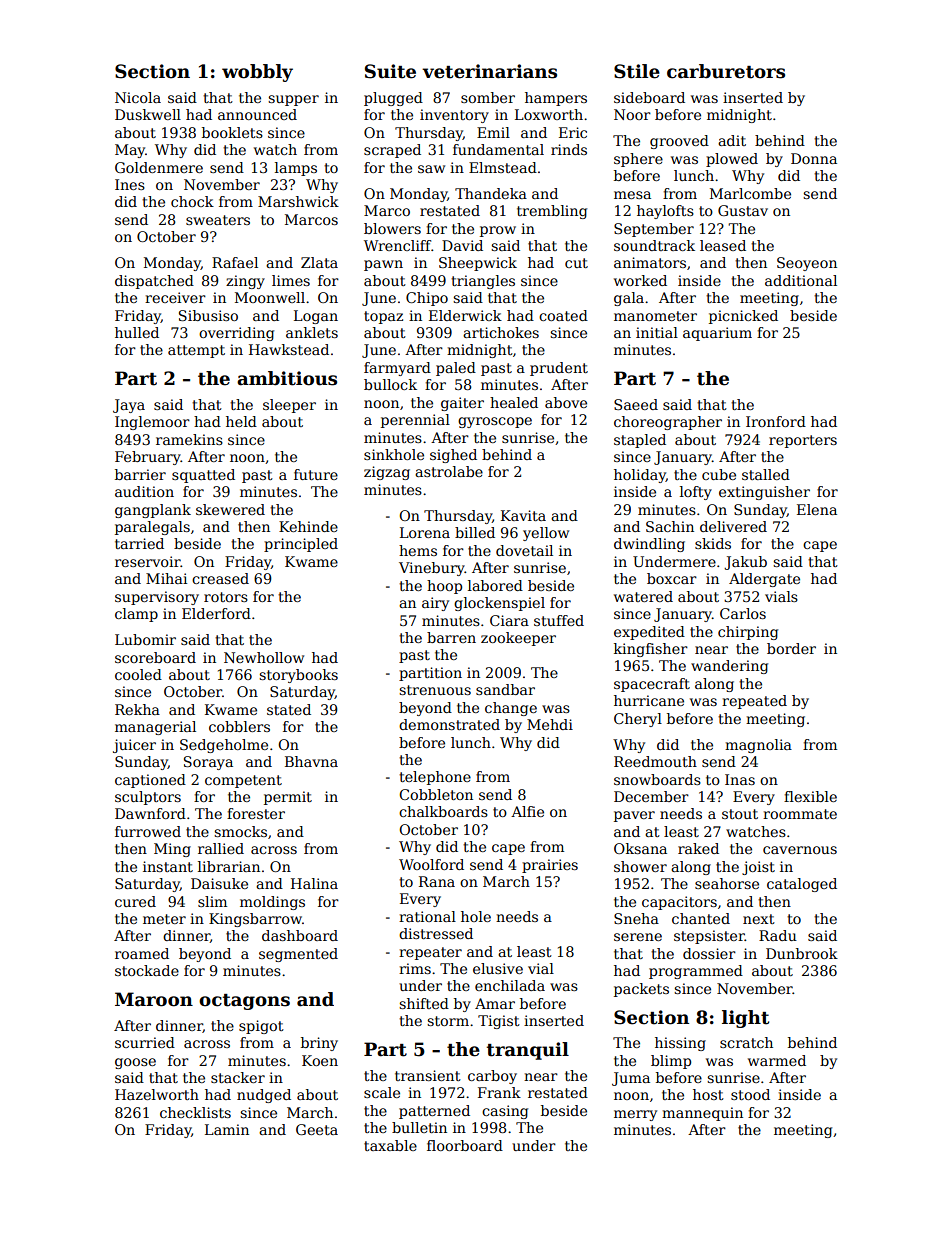 This screenshot has width=952, height=1233. Describe the element at coordinates (227, 1129) in the screenshot. I see `Lamin` at that location.
